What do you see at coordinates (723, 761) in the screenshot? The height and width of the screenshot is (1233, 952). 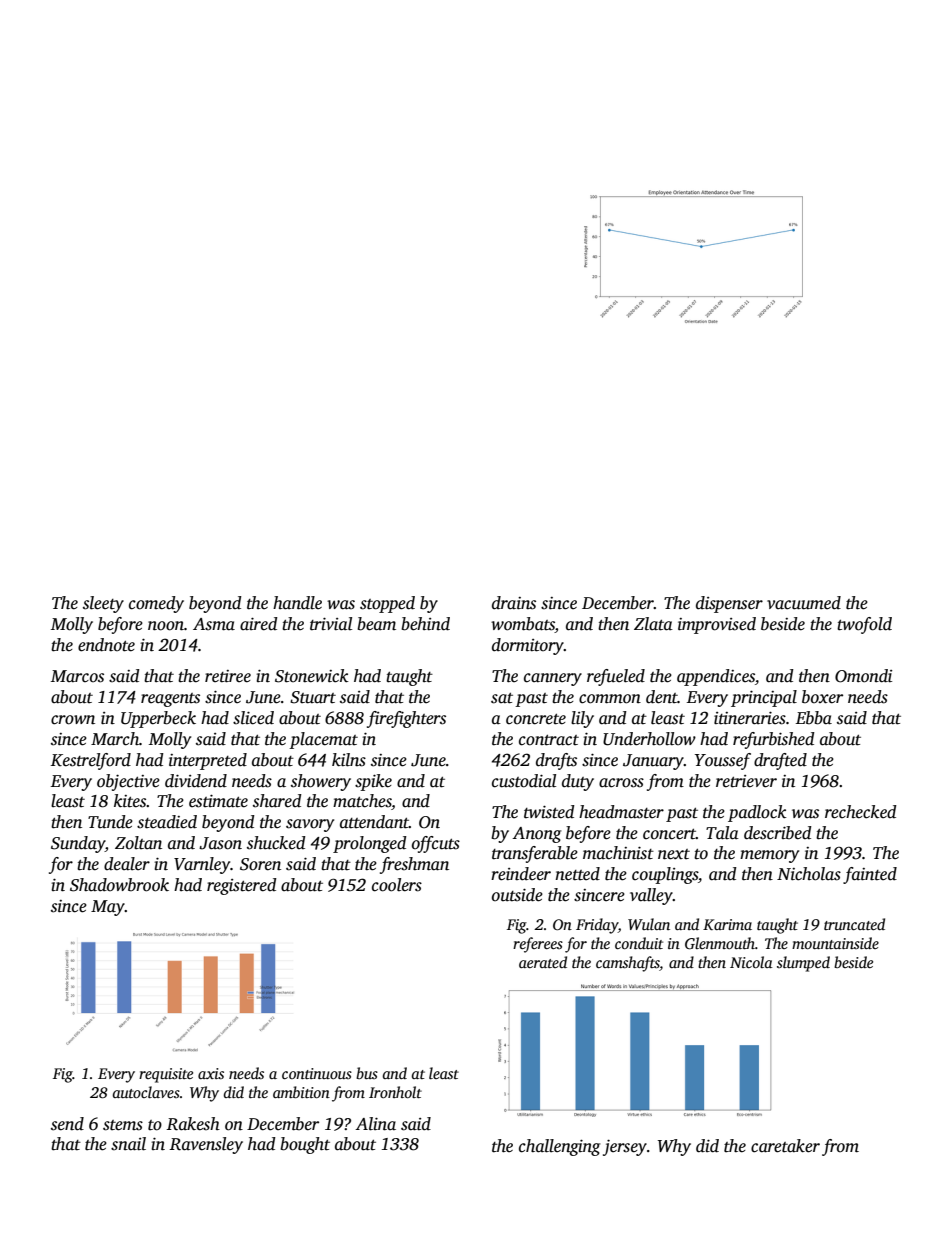 I see `Youssef` at bounding box center [723, 761].
